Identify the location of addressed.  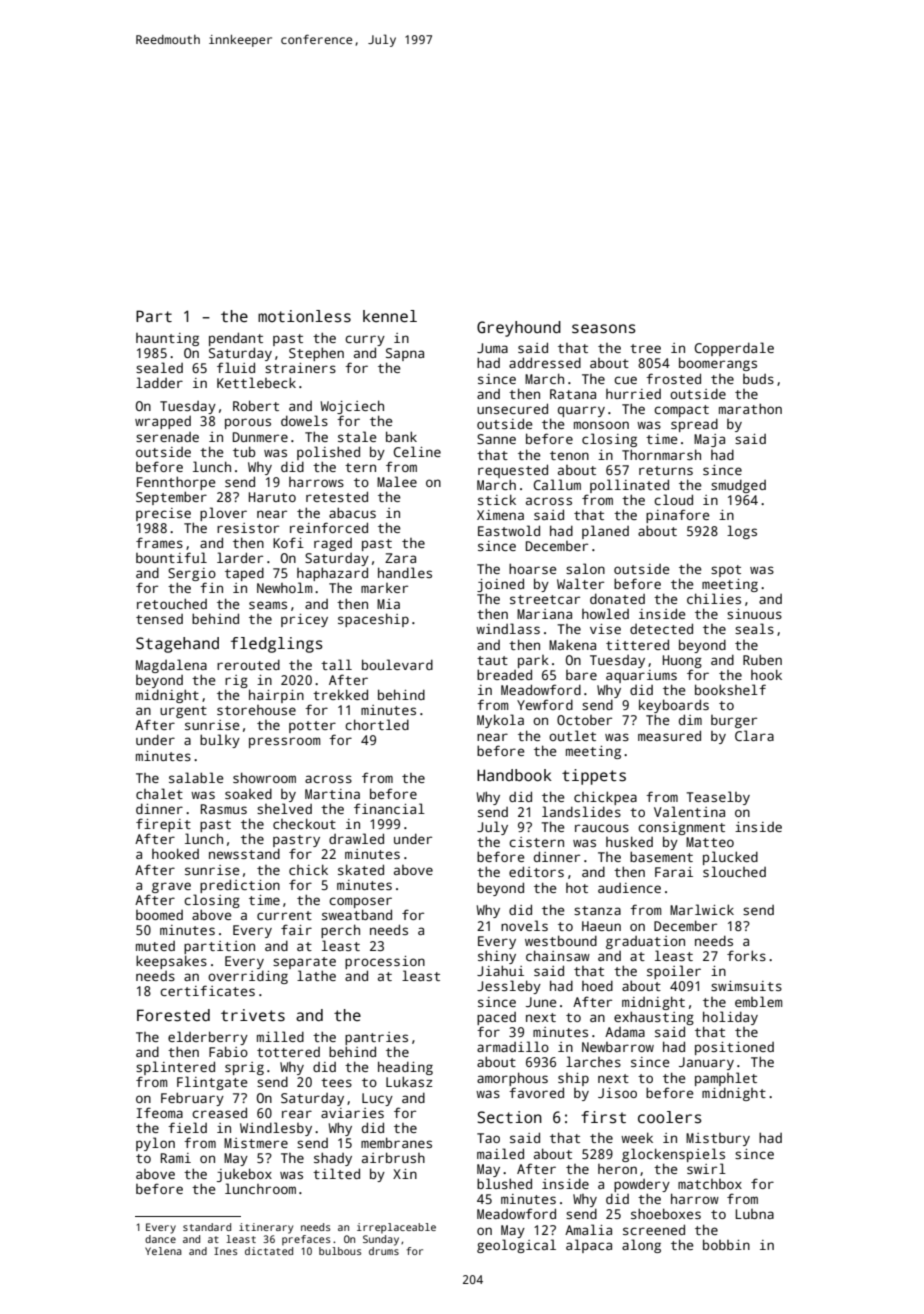
(545, 362).
